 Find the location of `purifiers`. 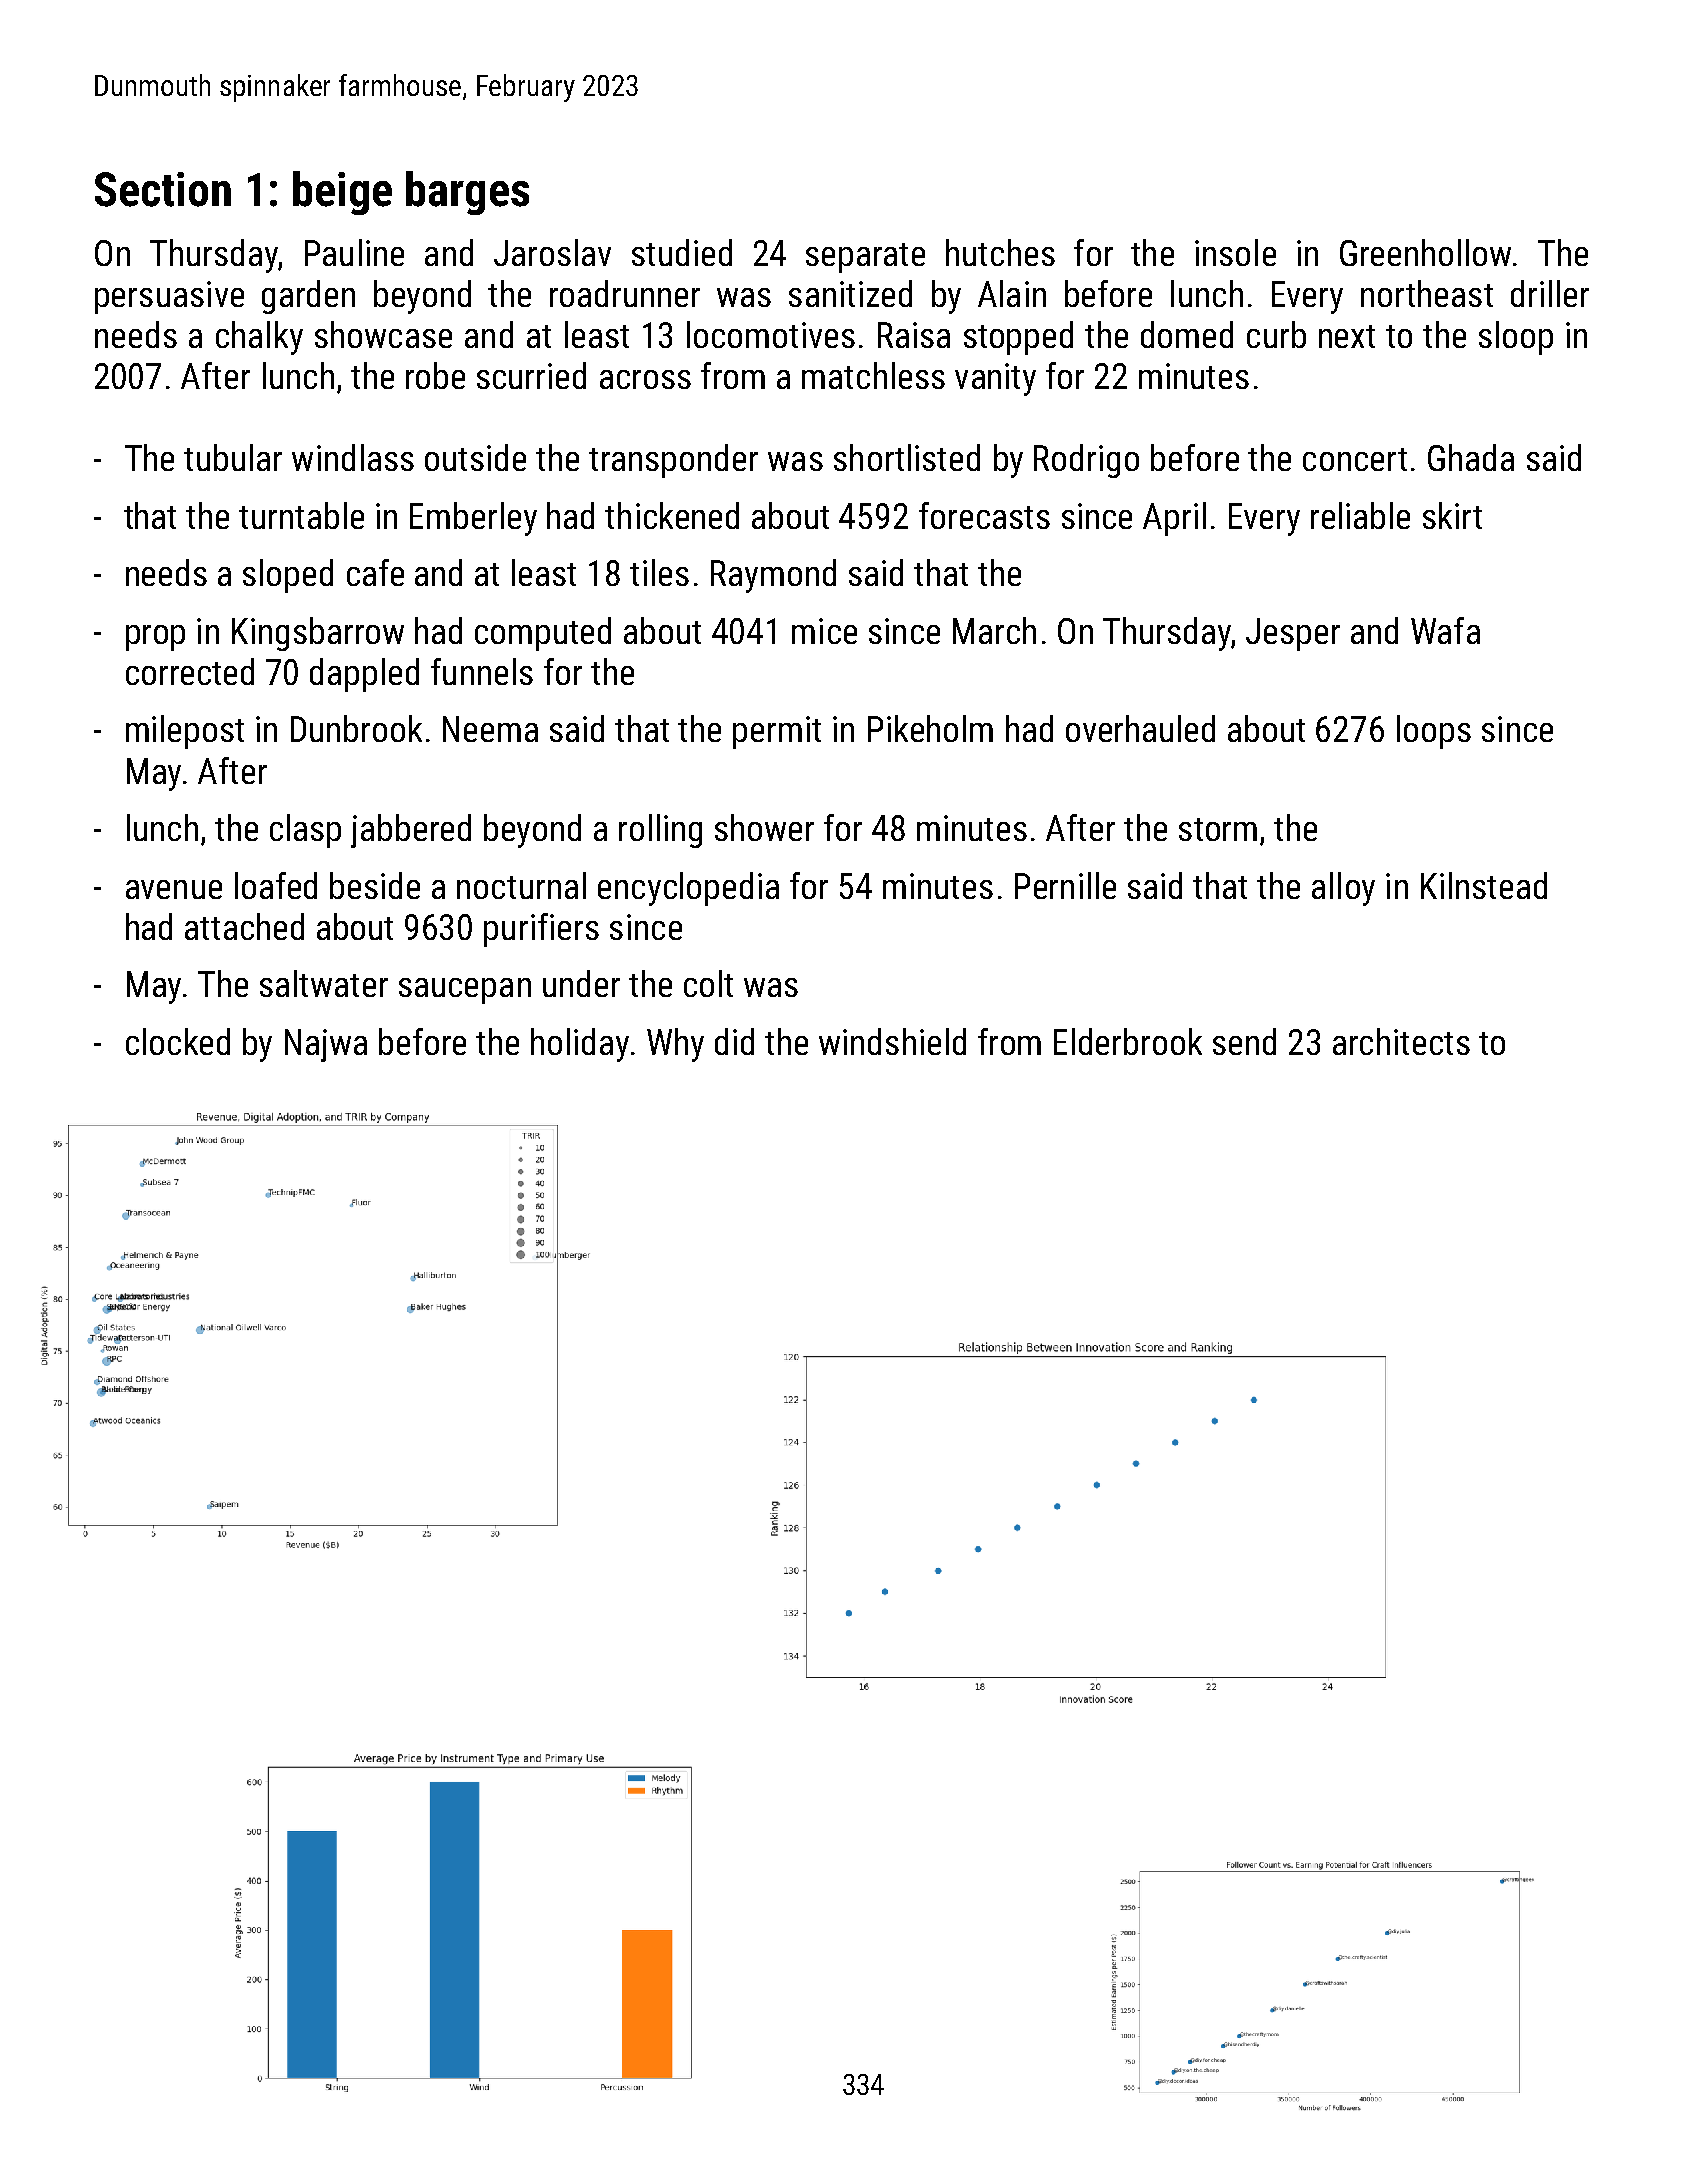

purifiers is located at coordinates (541, 930).
